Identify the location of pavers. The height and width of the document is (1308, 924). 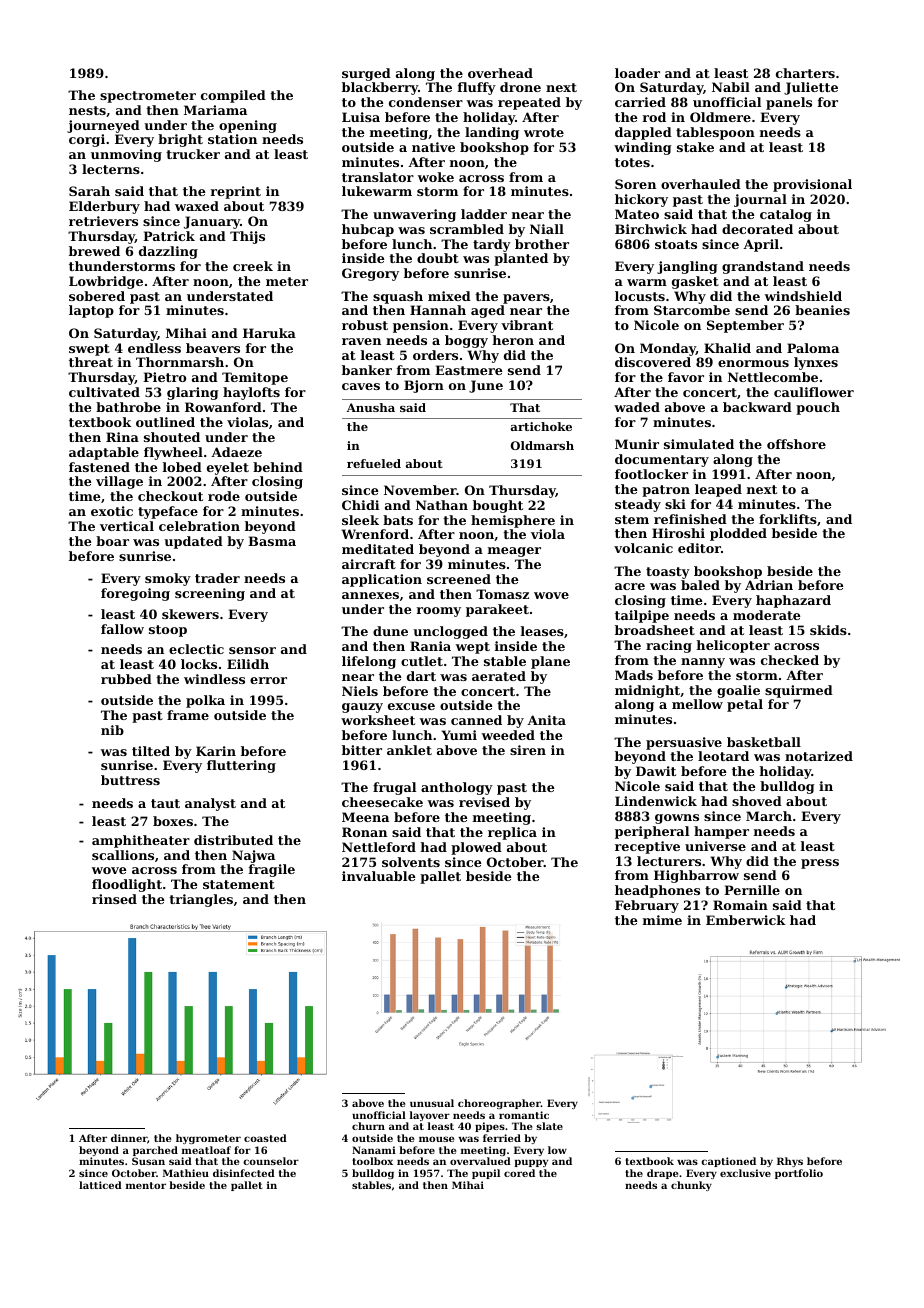
(526, 299).
